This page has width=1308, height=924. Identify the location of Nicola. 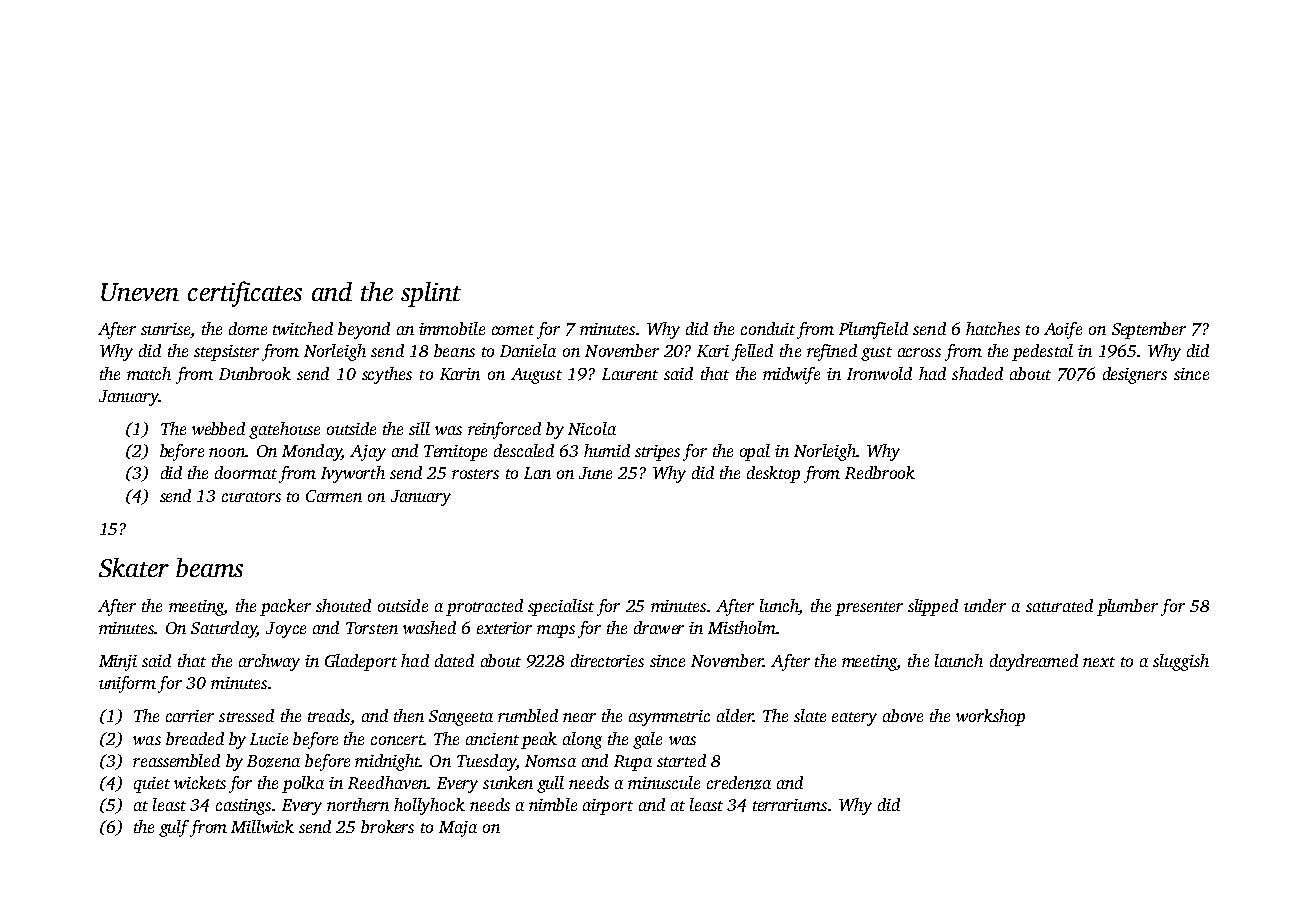
(592, 428).
